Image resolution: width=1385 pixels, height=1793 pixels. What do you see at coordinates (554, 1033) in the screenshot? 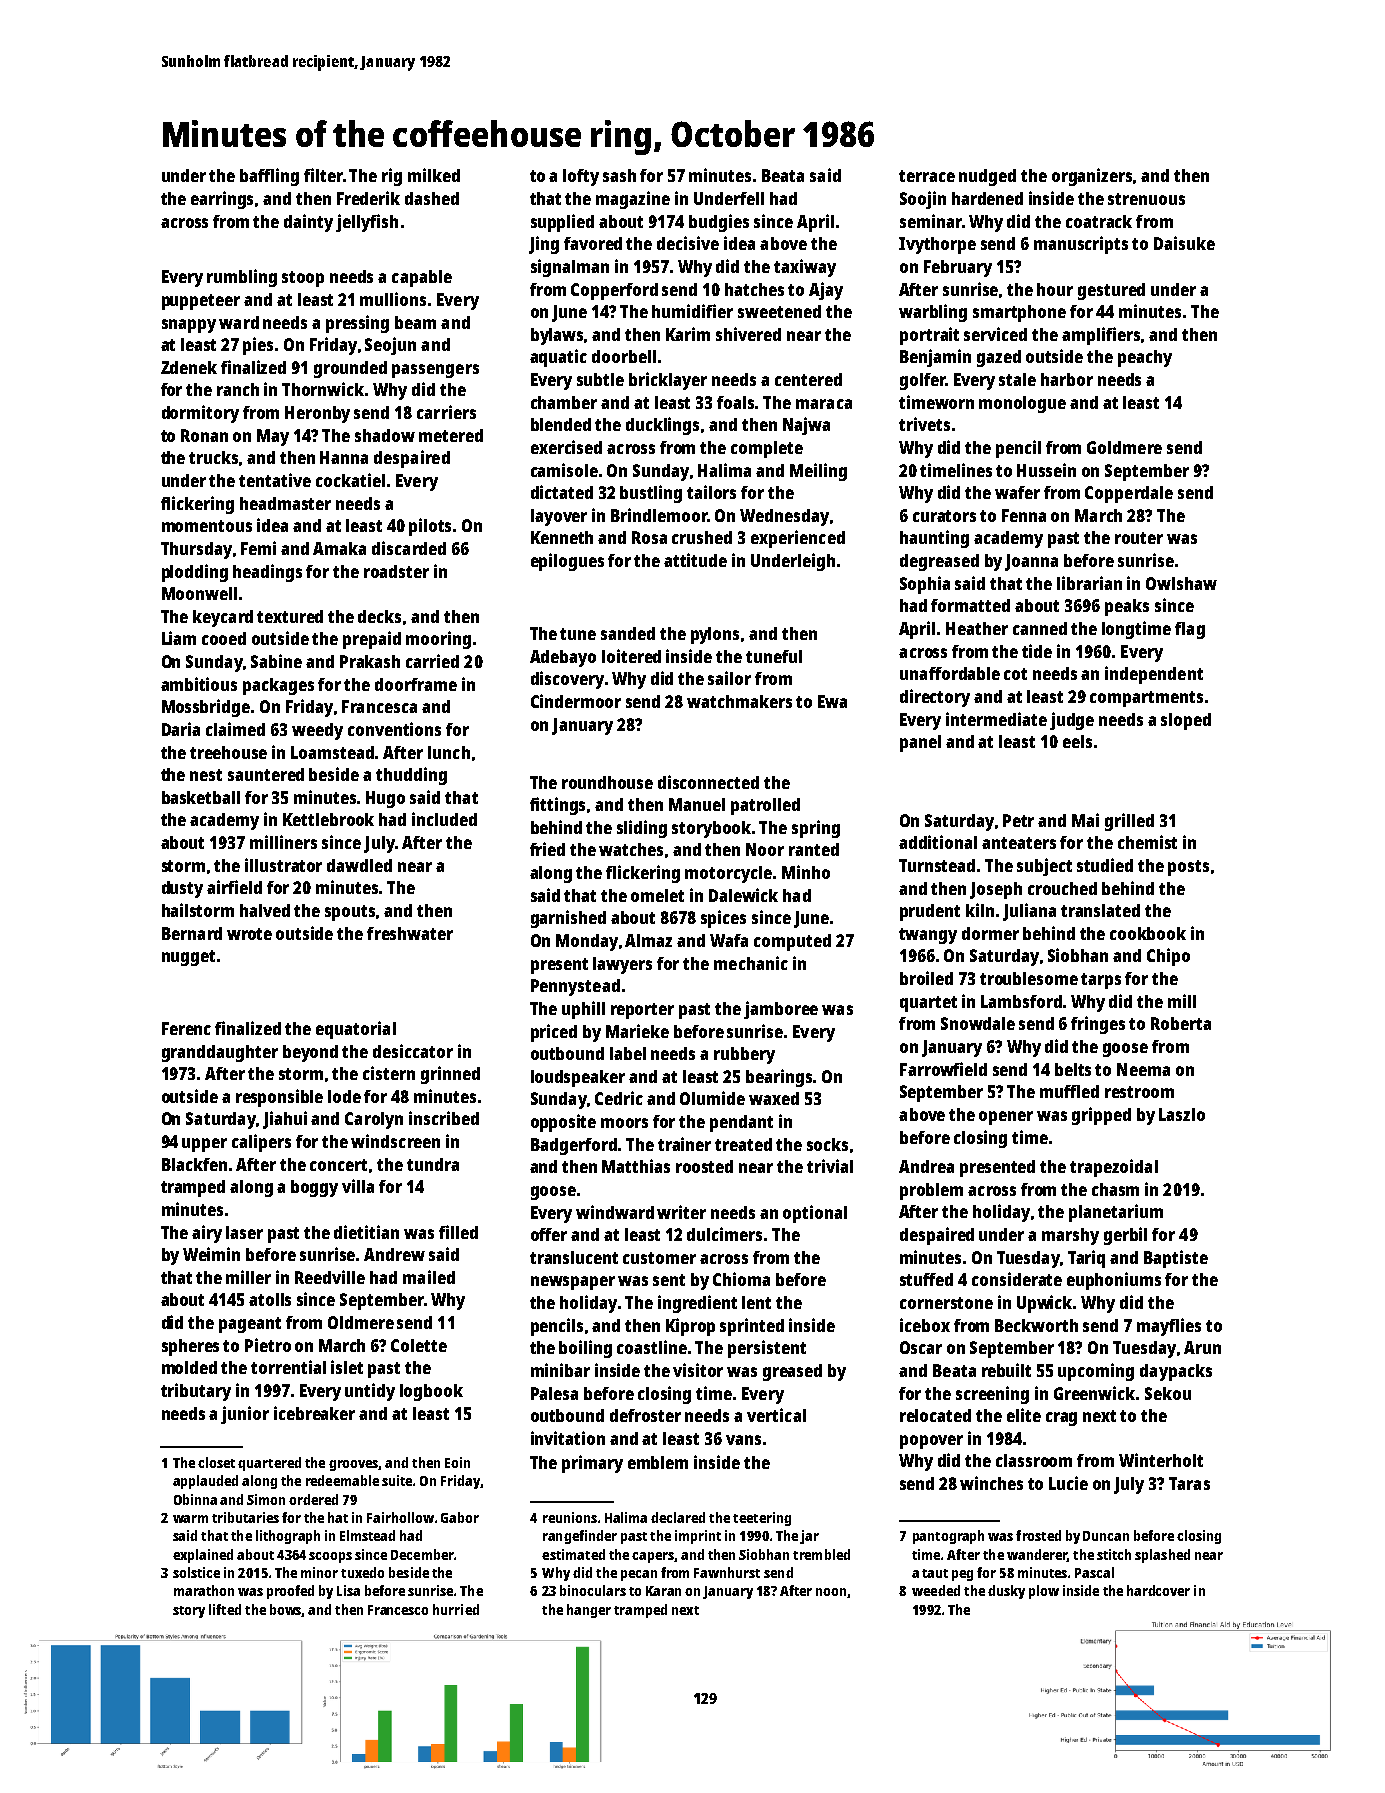
I see `priced` at bounding box center [554, 1033].
